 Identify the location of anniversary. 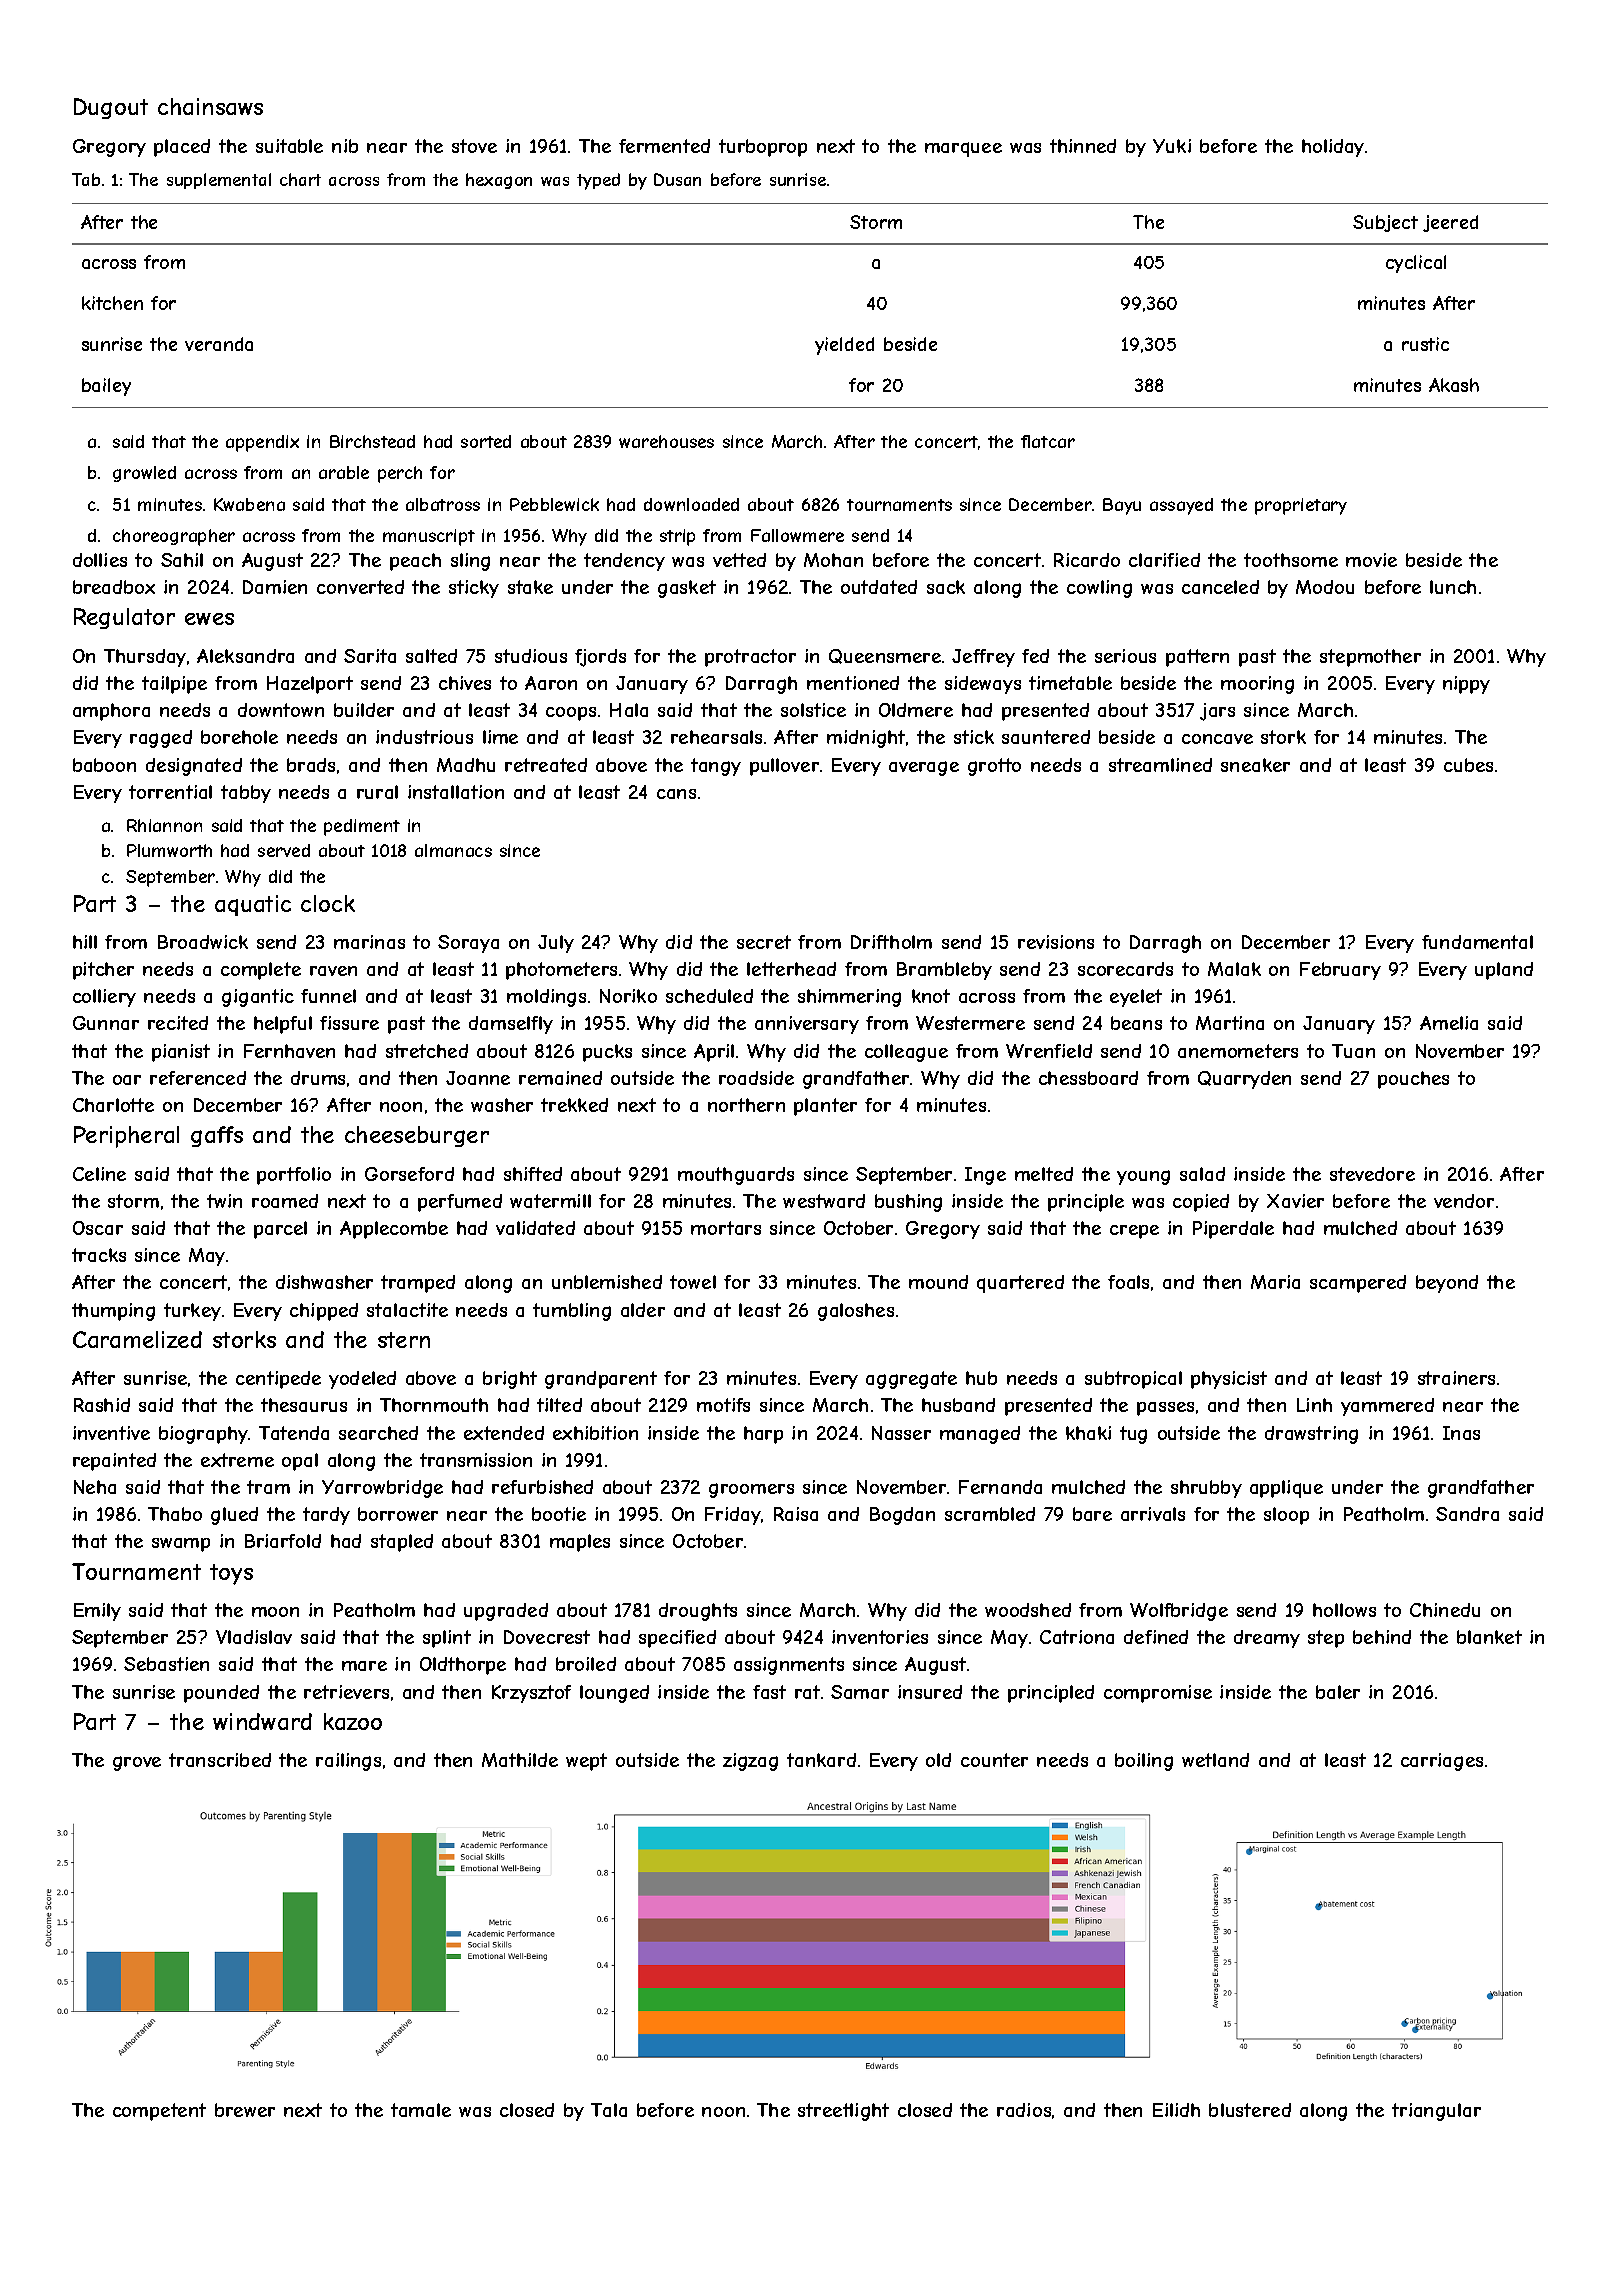
(807, 1025).
